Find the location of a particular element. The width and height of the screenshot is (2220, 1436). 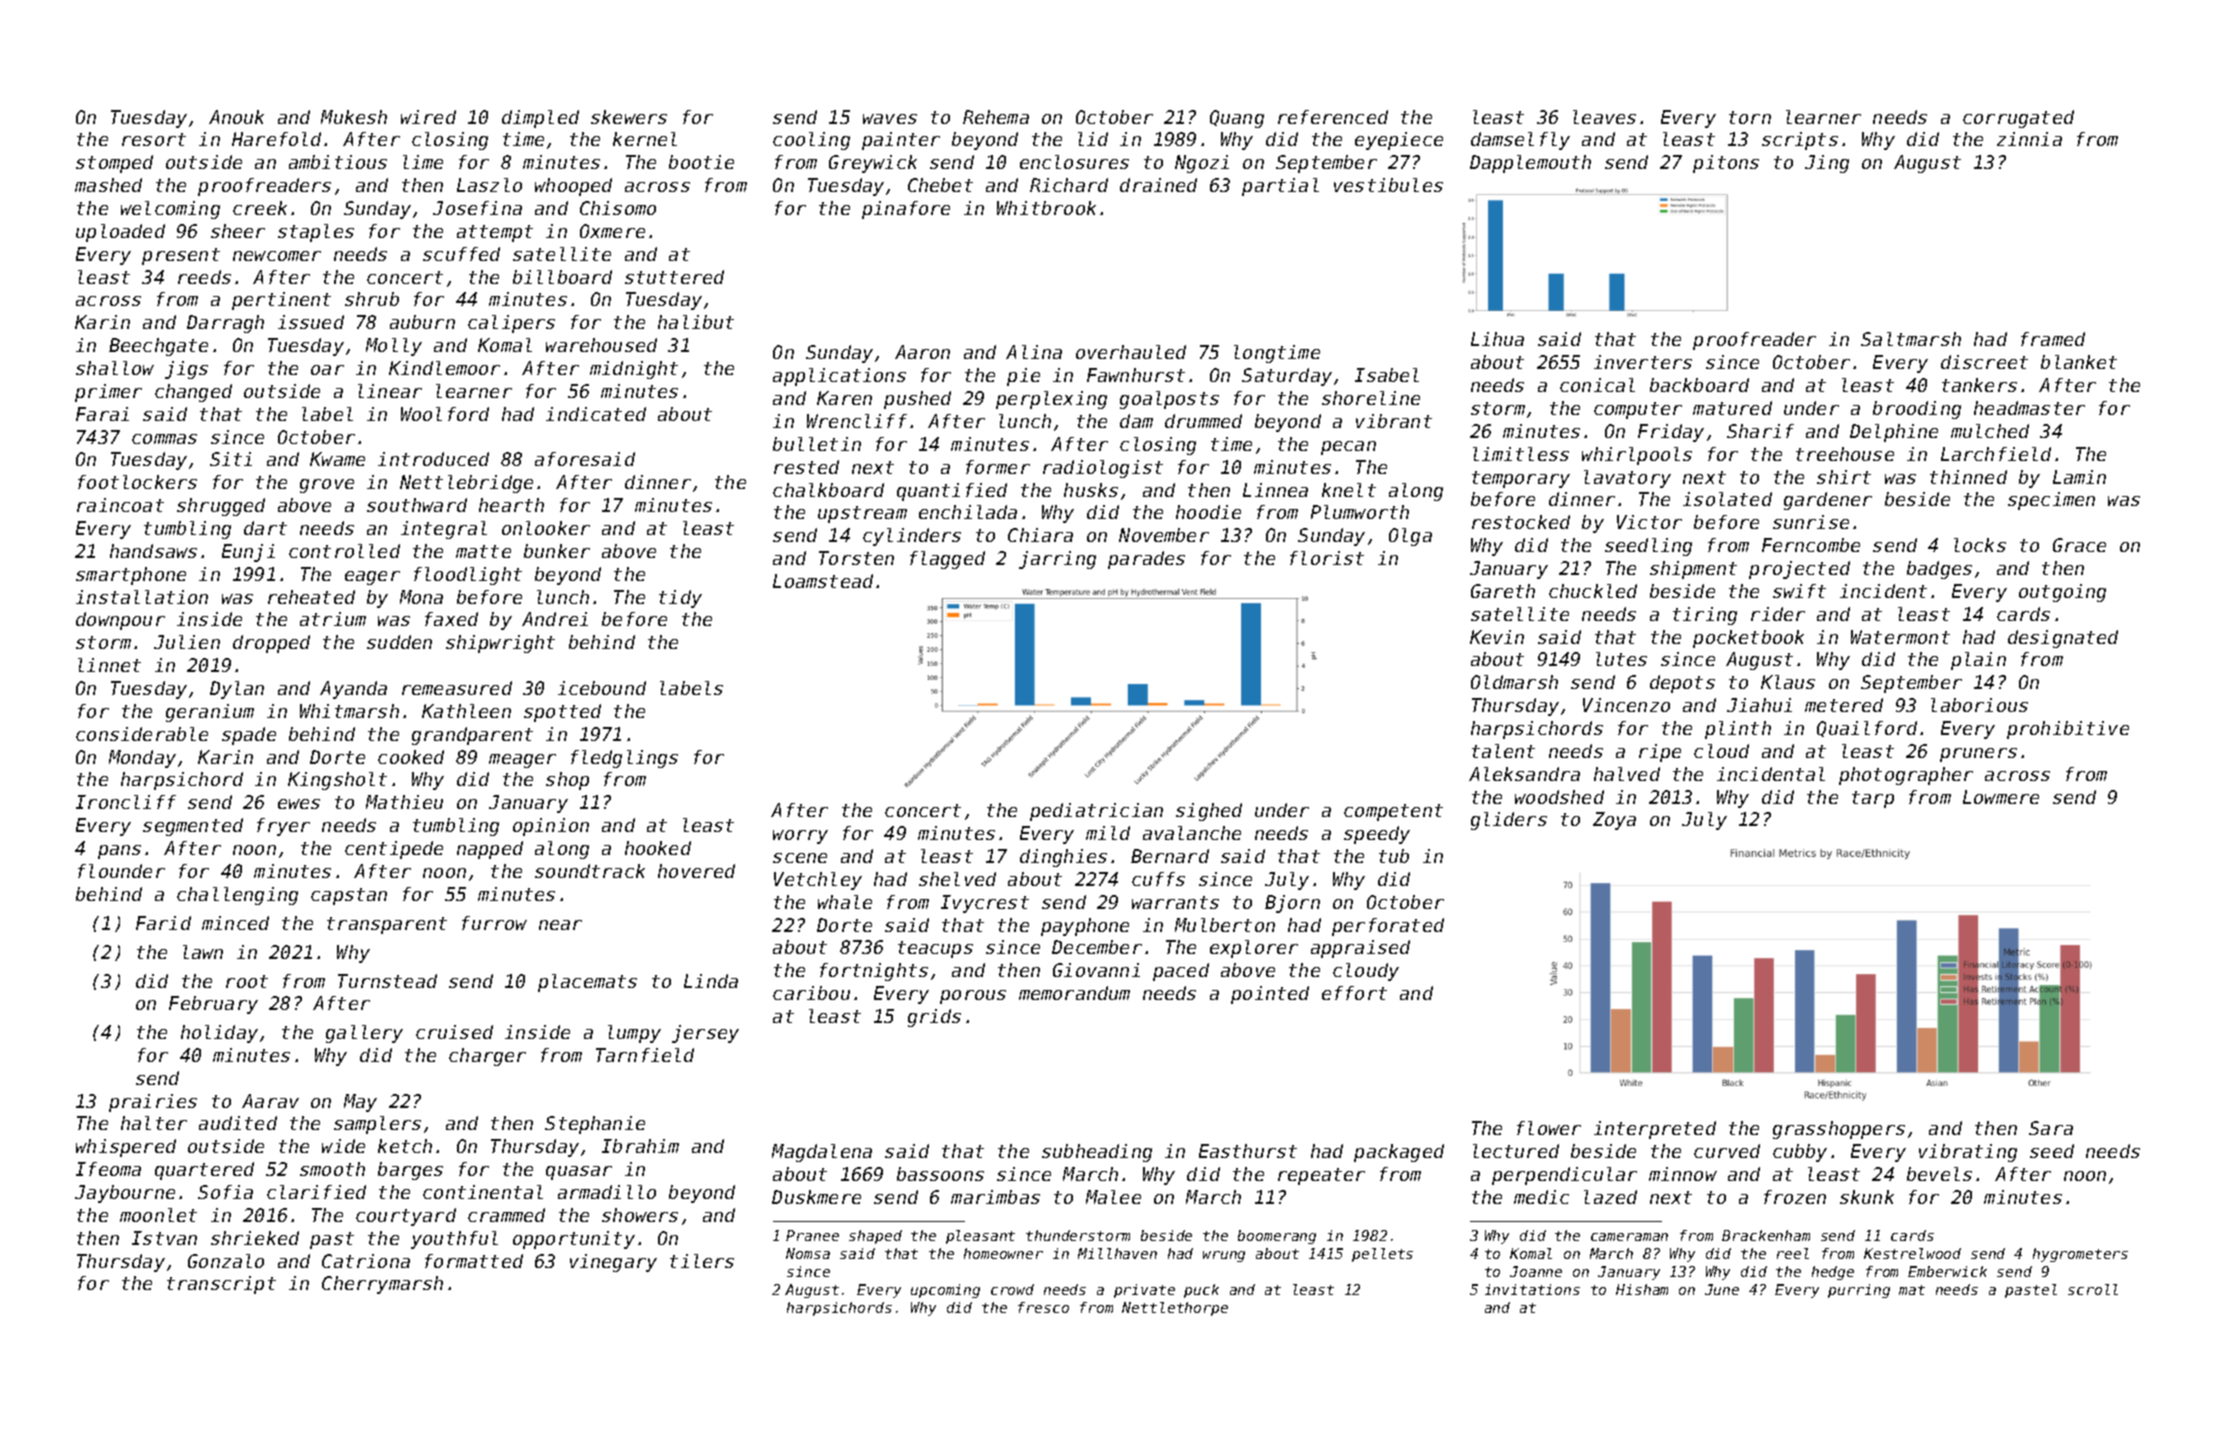

Rehema is located at coordinates (996, 117).
